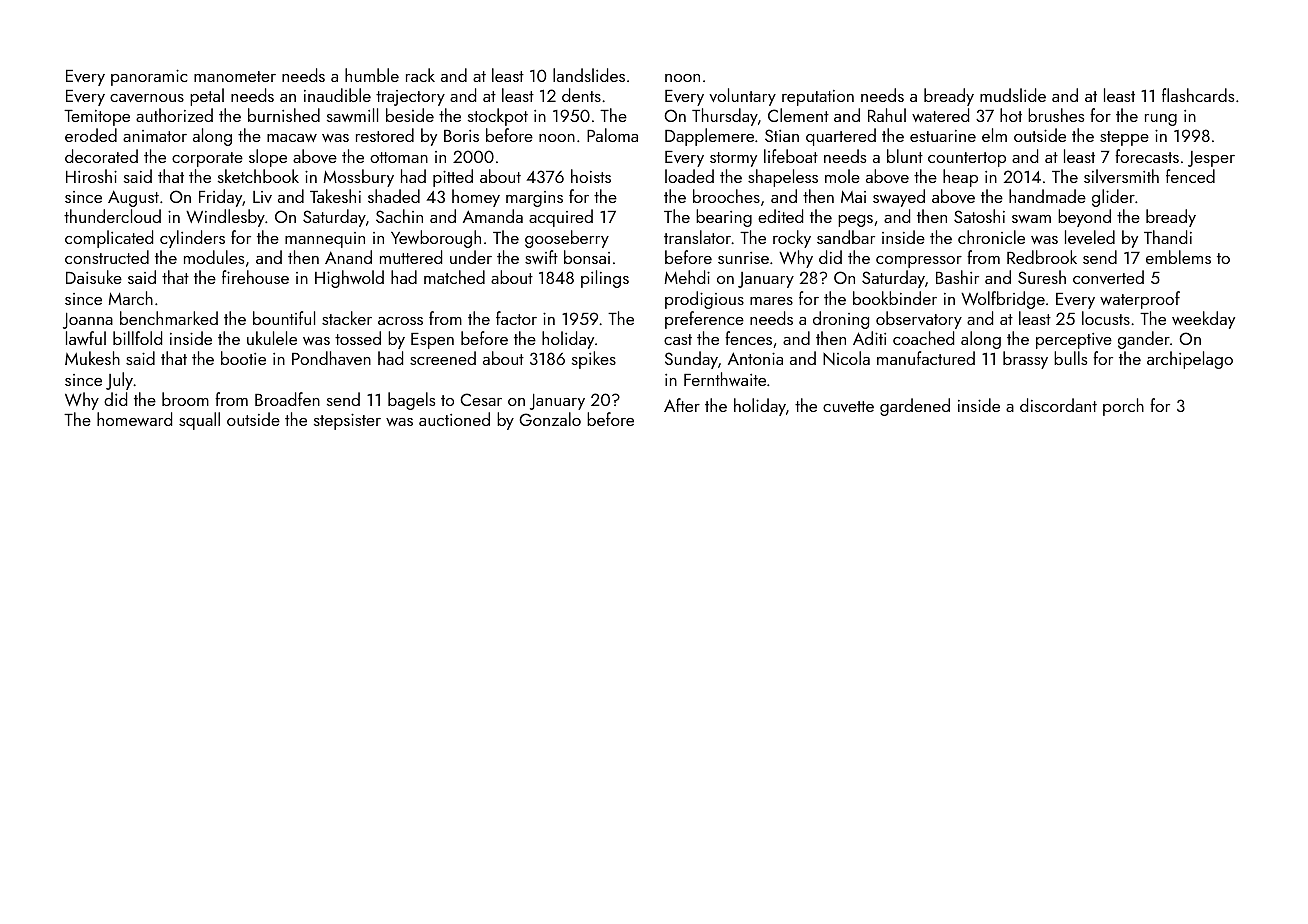 Image resolution: width=1308 pixels, height=924 pixels. What do you see at coordinates (149, 77) in the image?
I see `panoramic` at bounding box center [149, 77].
